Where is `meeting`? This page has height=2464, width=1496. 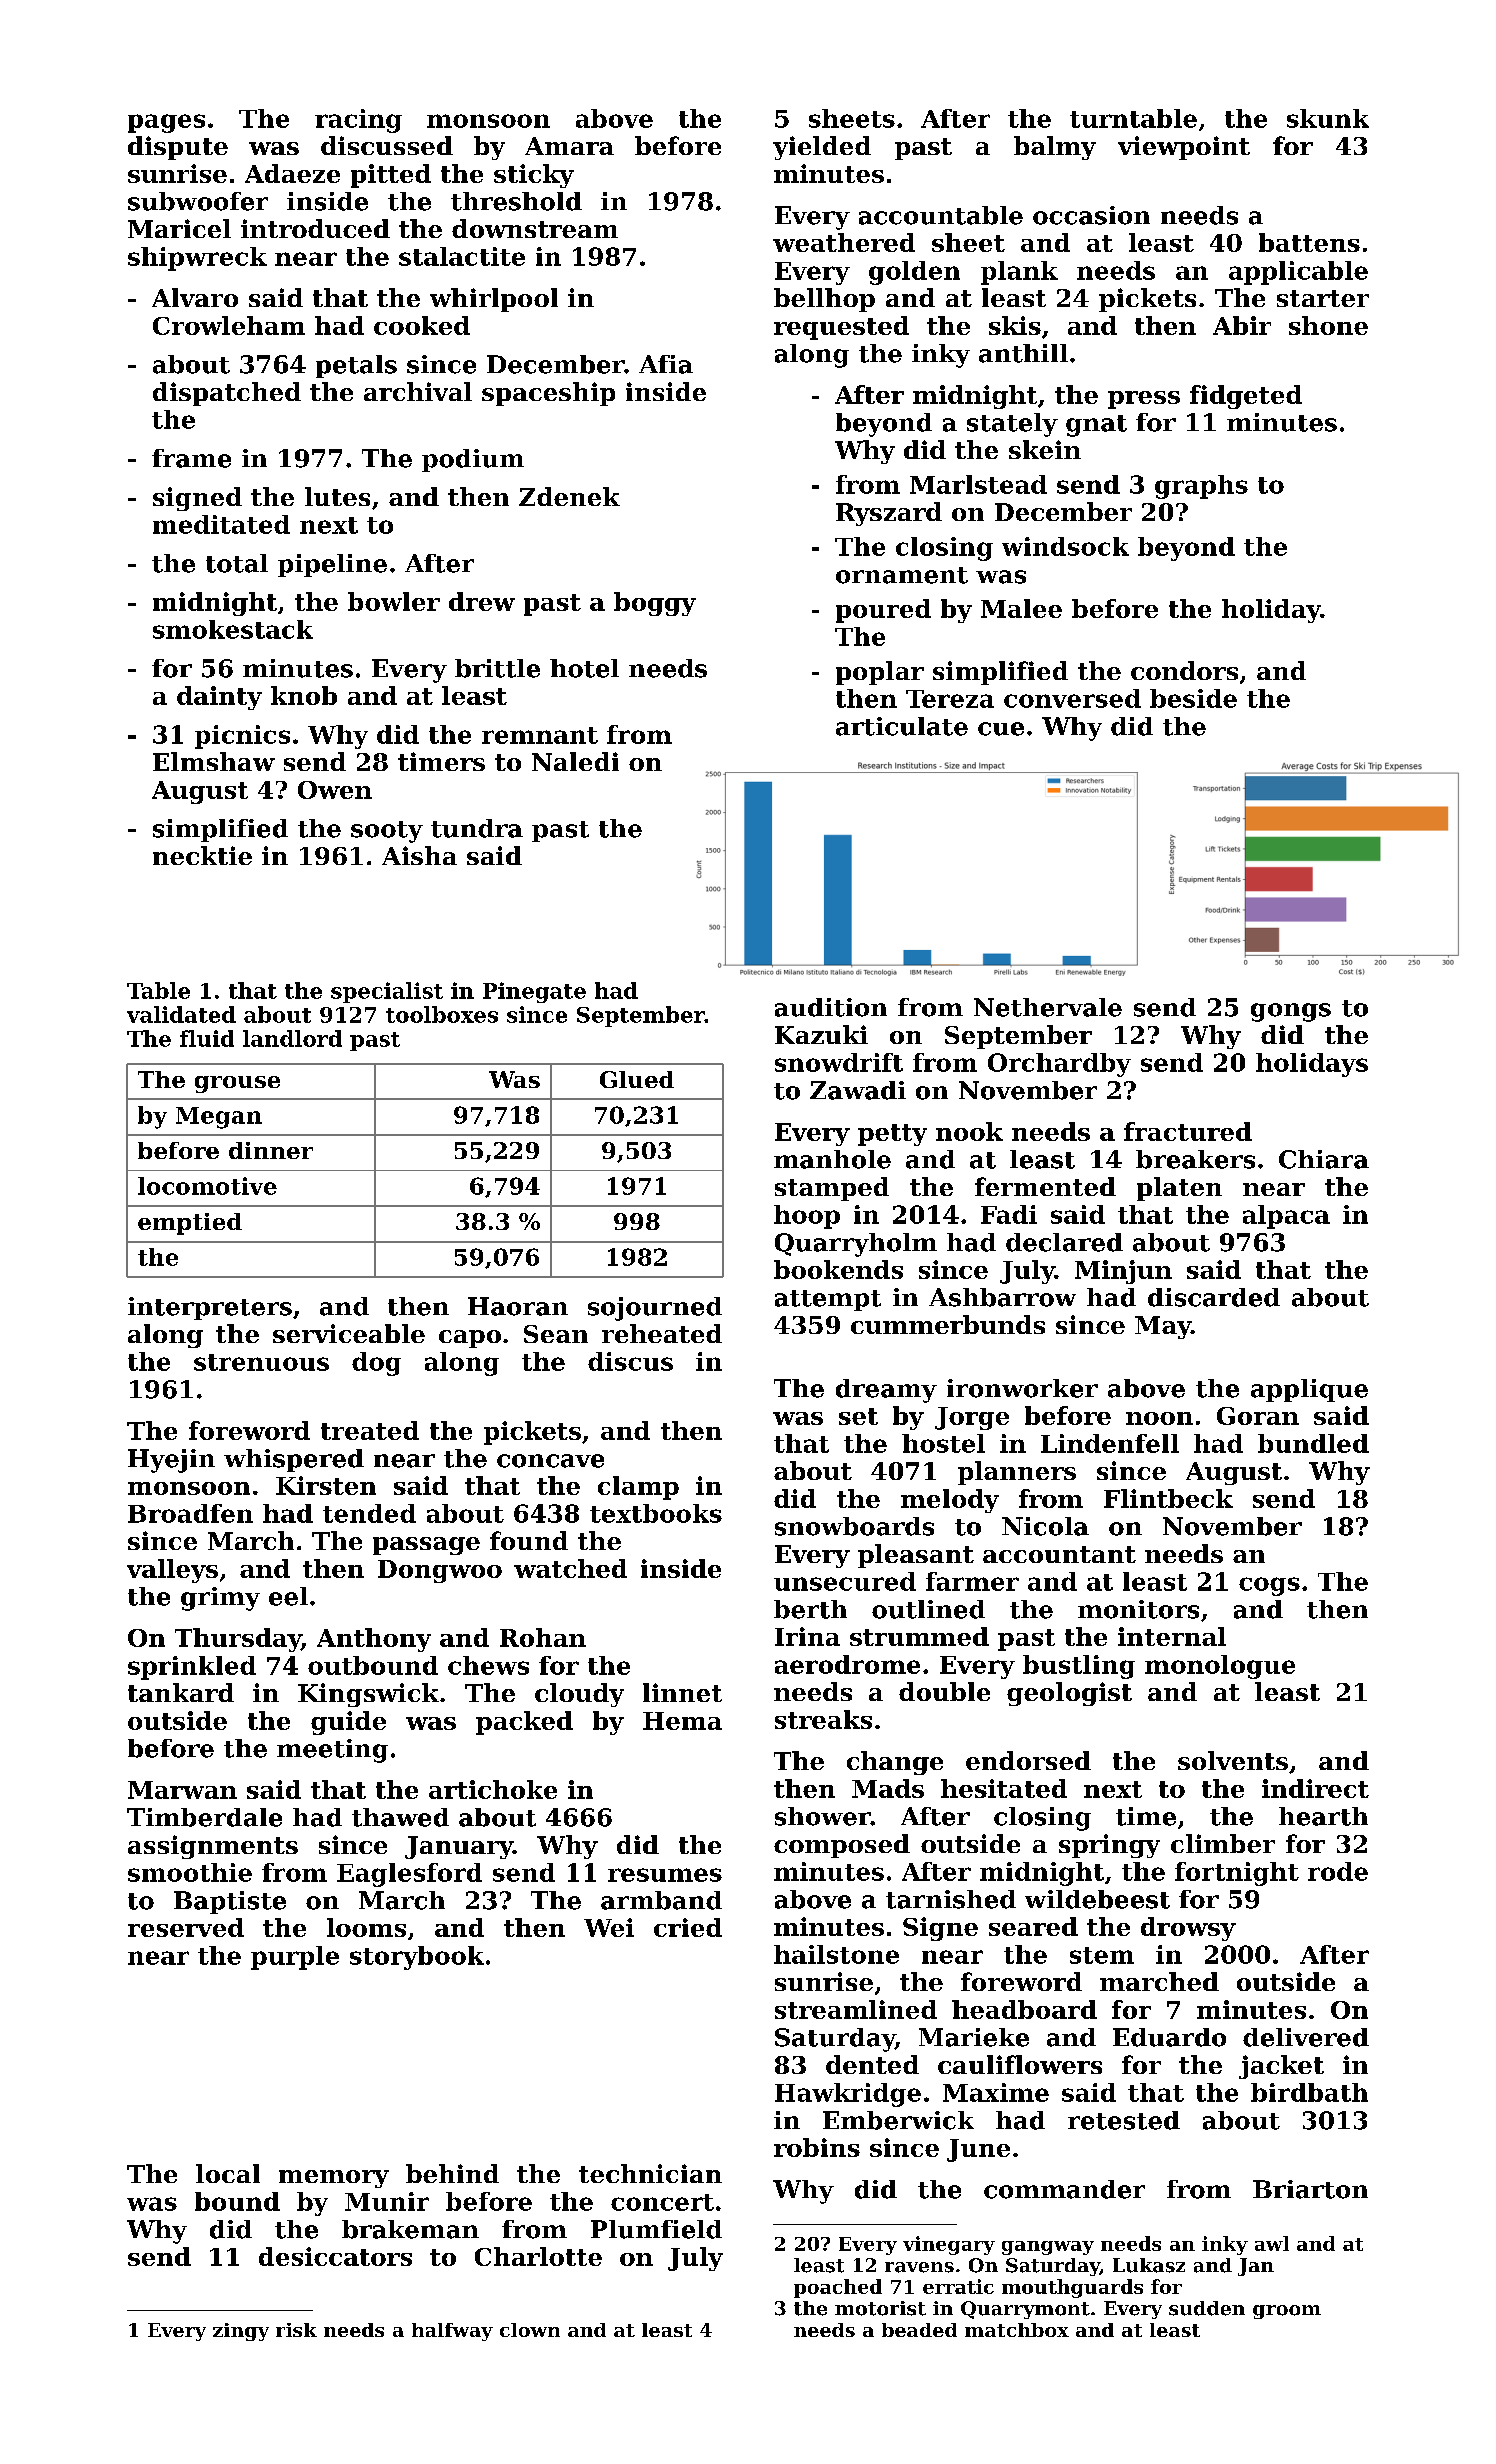 meeting is located at coordinates (332, 1751).
